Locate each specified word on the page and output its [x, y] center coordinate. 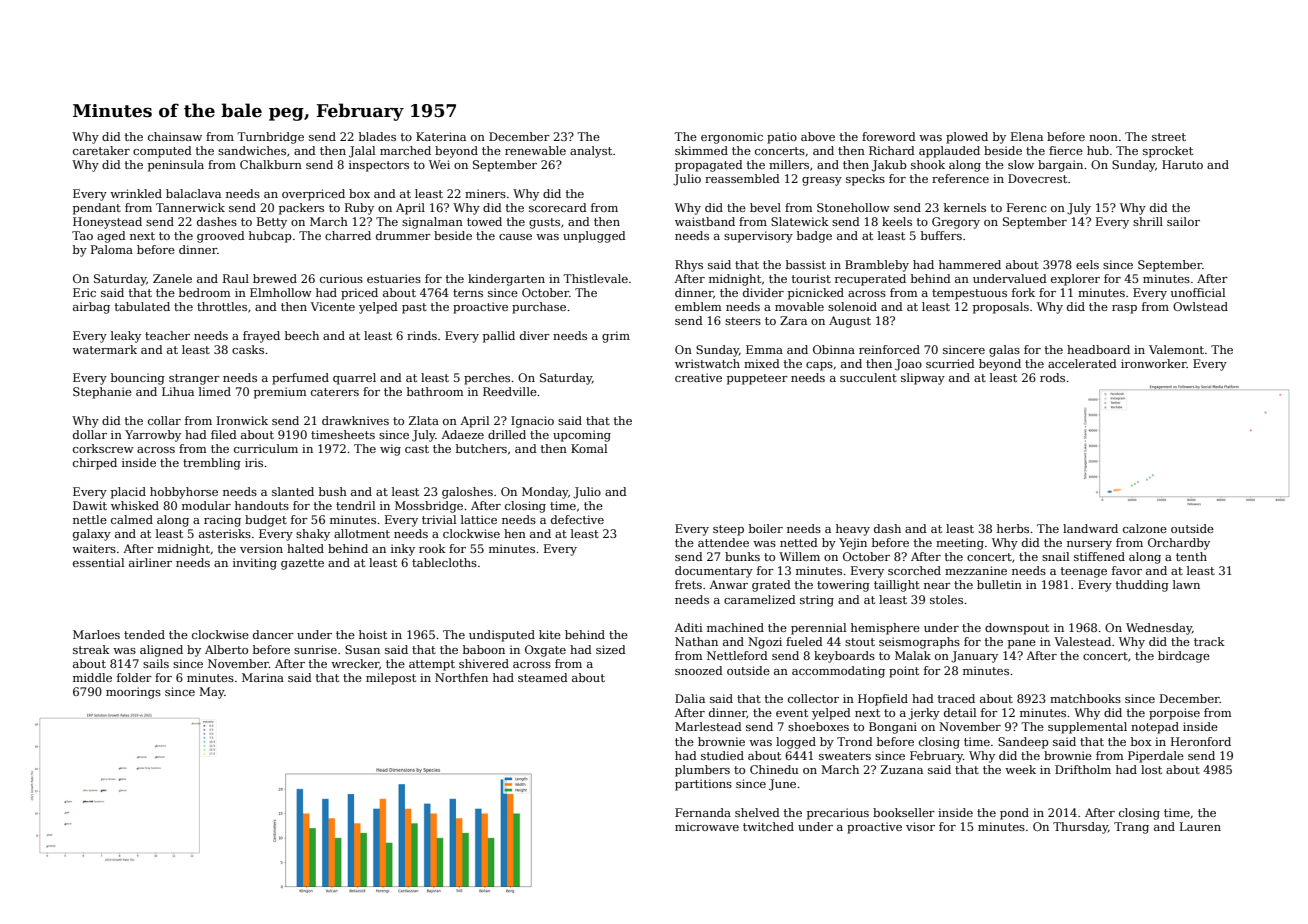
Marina [263, 677]
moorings [133, 693]
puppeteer [757, 379]
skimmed [701, 150]
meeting [960, 544]
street [1169, 137]
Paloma [112, 249]
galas [1004, 351]
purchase [539, 308]
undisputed [502, 636]
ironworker [1154, 363]
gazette [302, 564]
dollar [90, 434]
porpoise [1174, 714]
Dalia [690, 698]
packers [301, 209]
